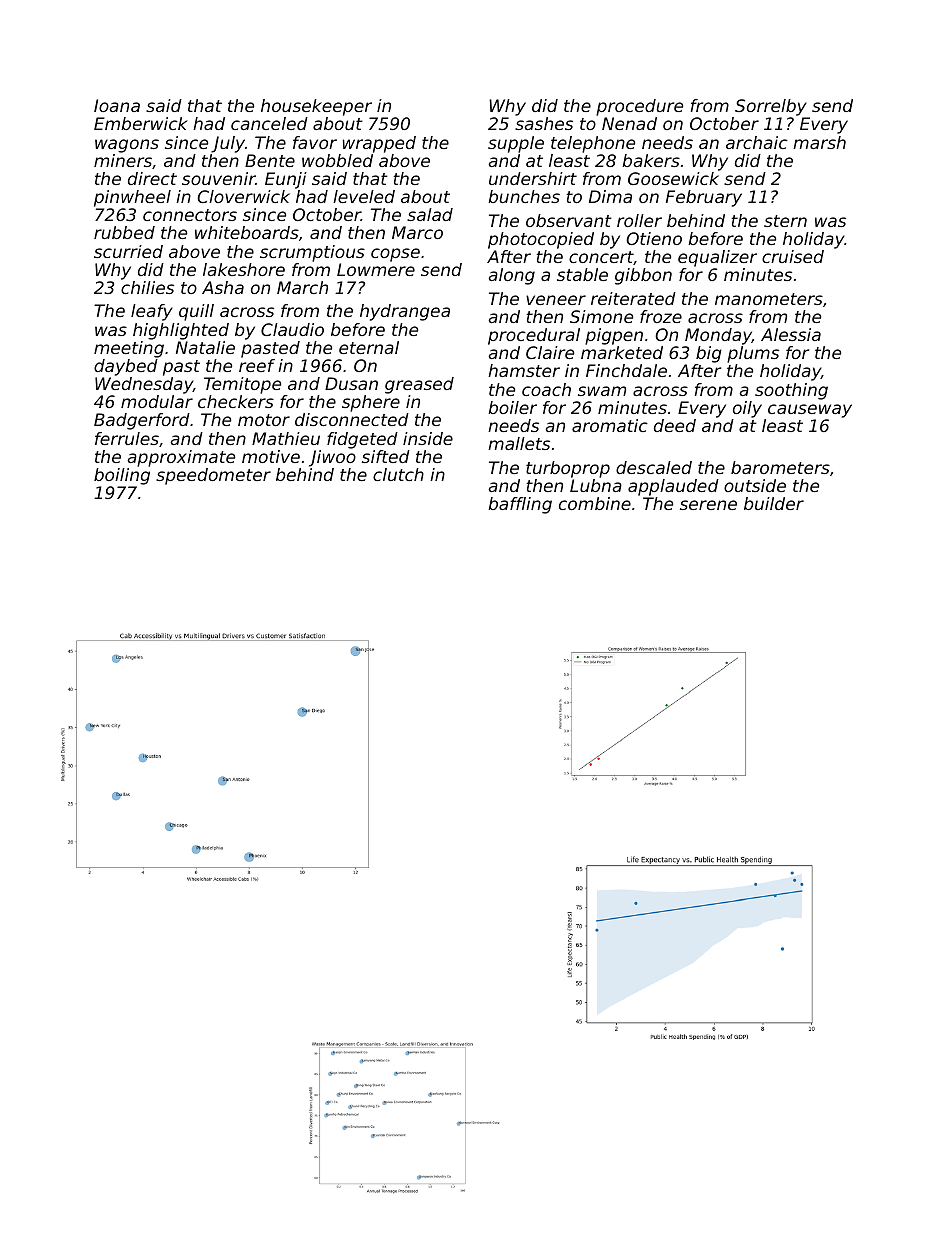 The height and width of the document is (1233, 952). I want to click on Ioana, so click(117, 105).
